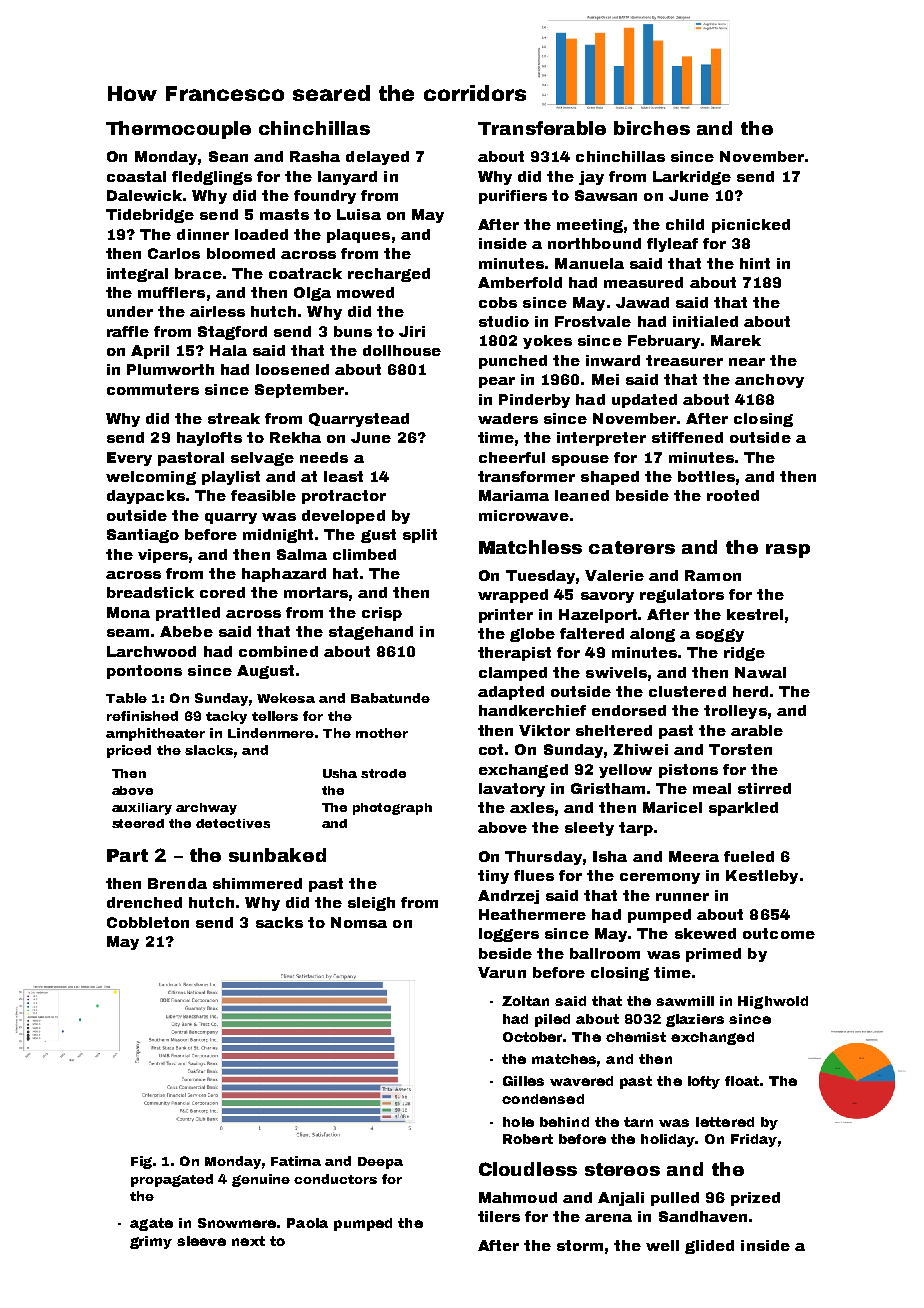 This image has height=1308, width=924. I want to click on photograph, so click(392, 809).
